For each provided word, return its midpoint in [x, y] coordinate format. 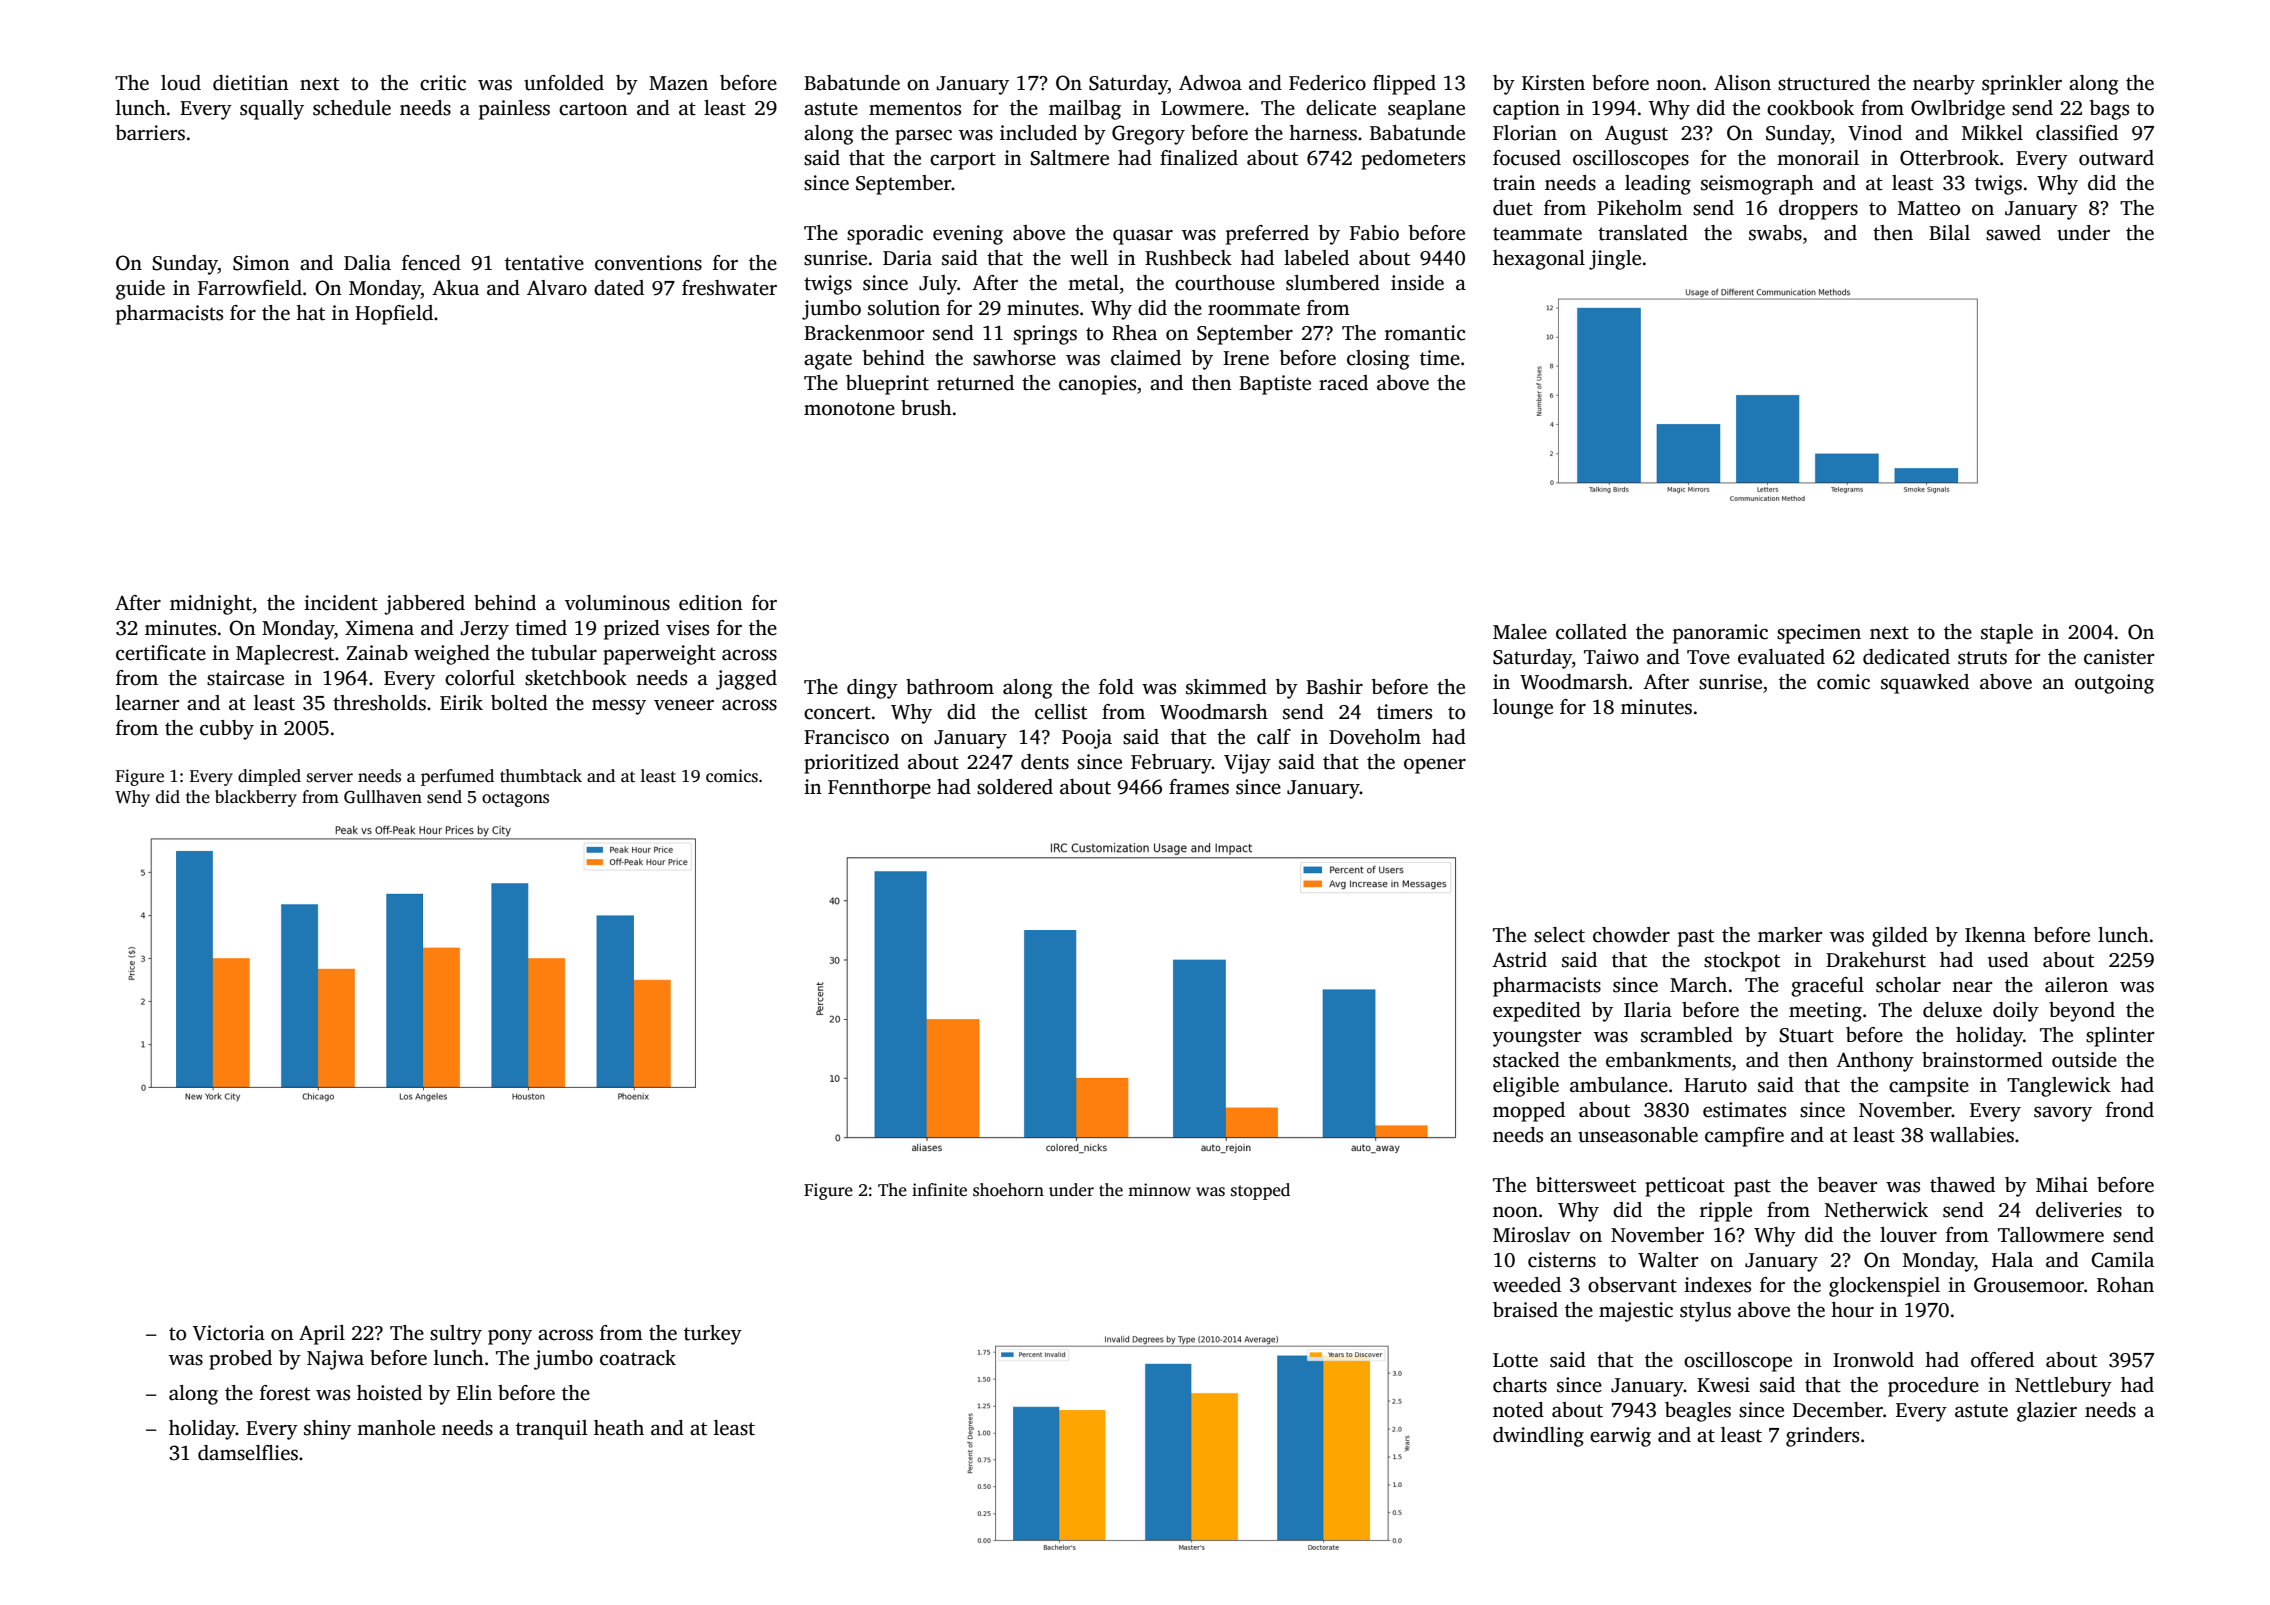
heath [619, 1428]
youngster [1537, 1038]
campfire [1744, 1137]
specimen [1819, 634]
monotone [849, 409]
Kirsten [1553, 83]
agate [828, 361]
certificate [161, 653]
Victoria [229, 1333]
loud [181, 83]
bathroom [950, 687]
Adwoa [1210, 83]
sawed [2013, 233]
